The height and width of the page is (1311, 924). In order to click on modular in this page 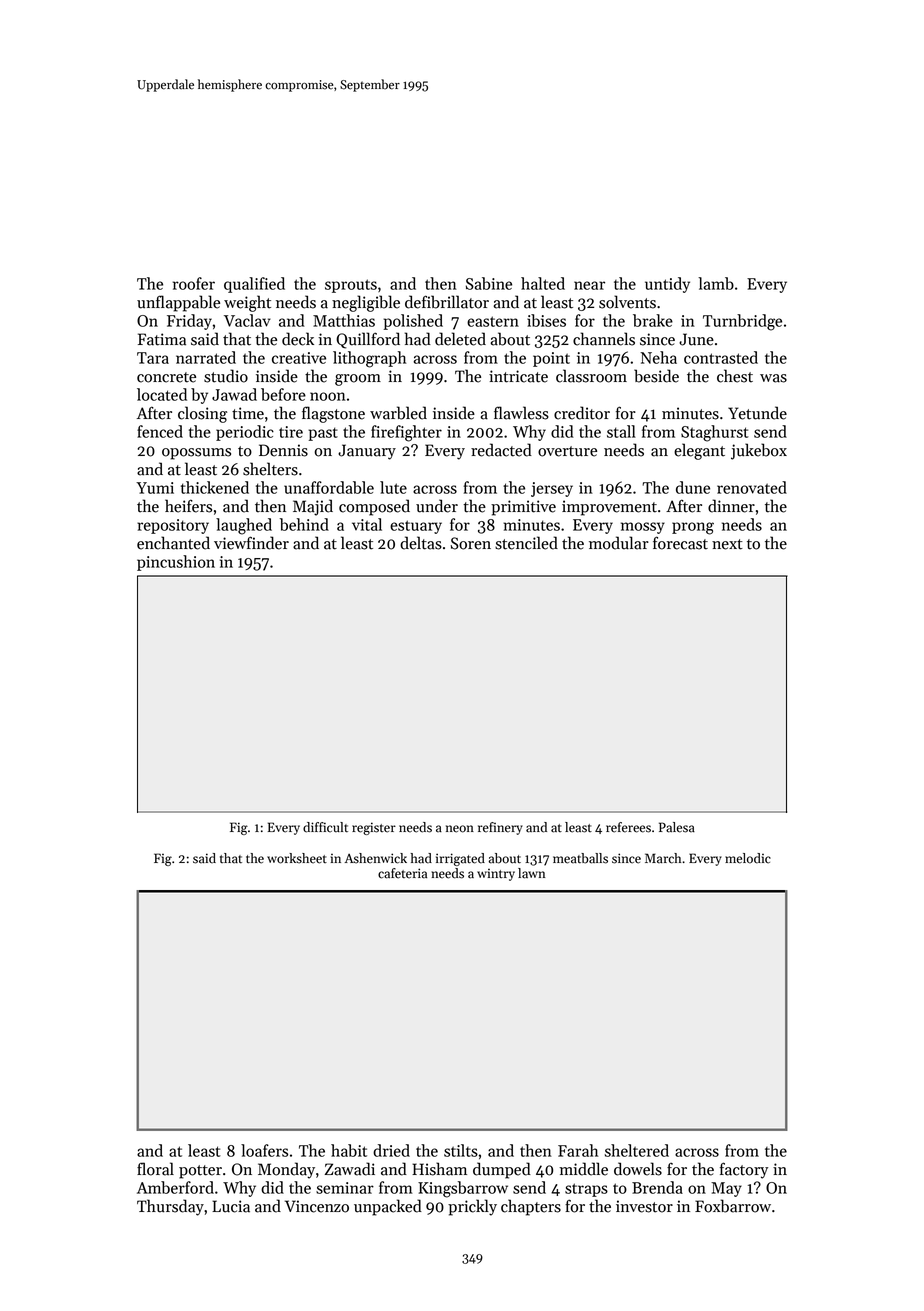, I will do `click(619, 543)`.
